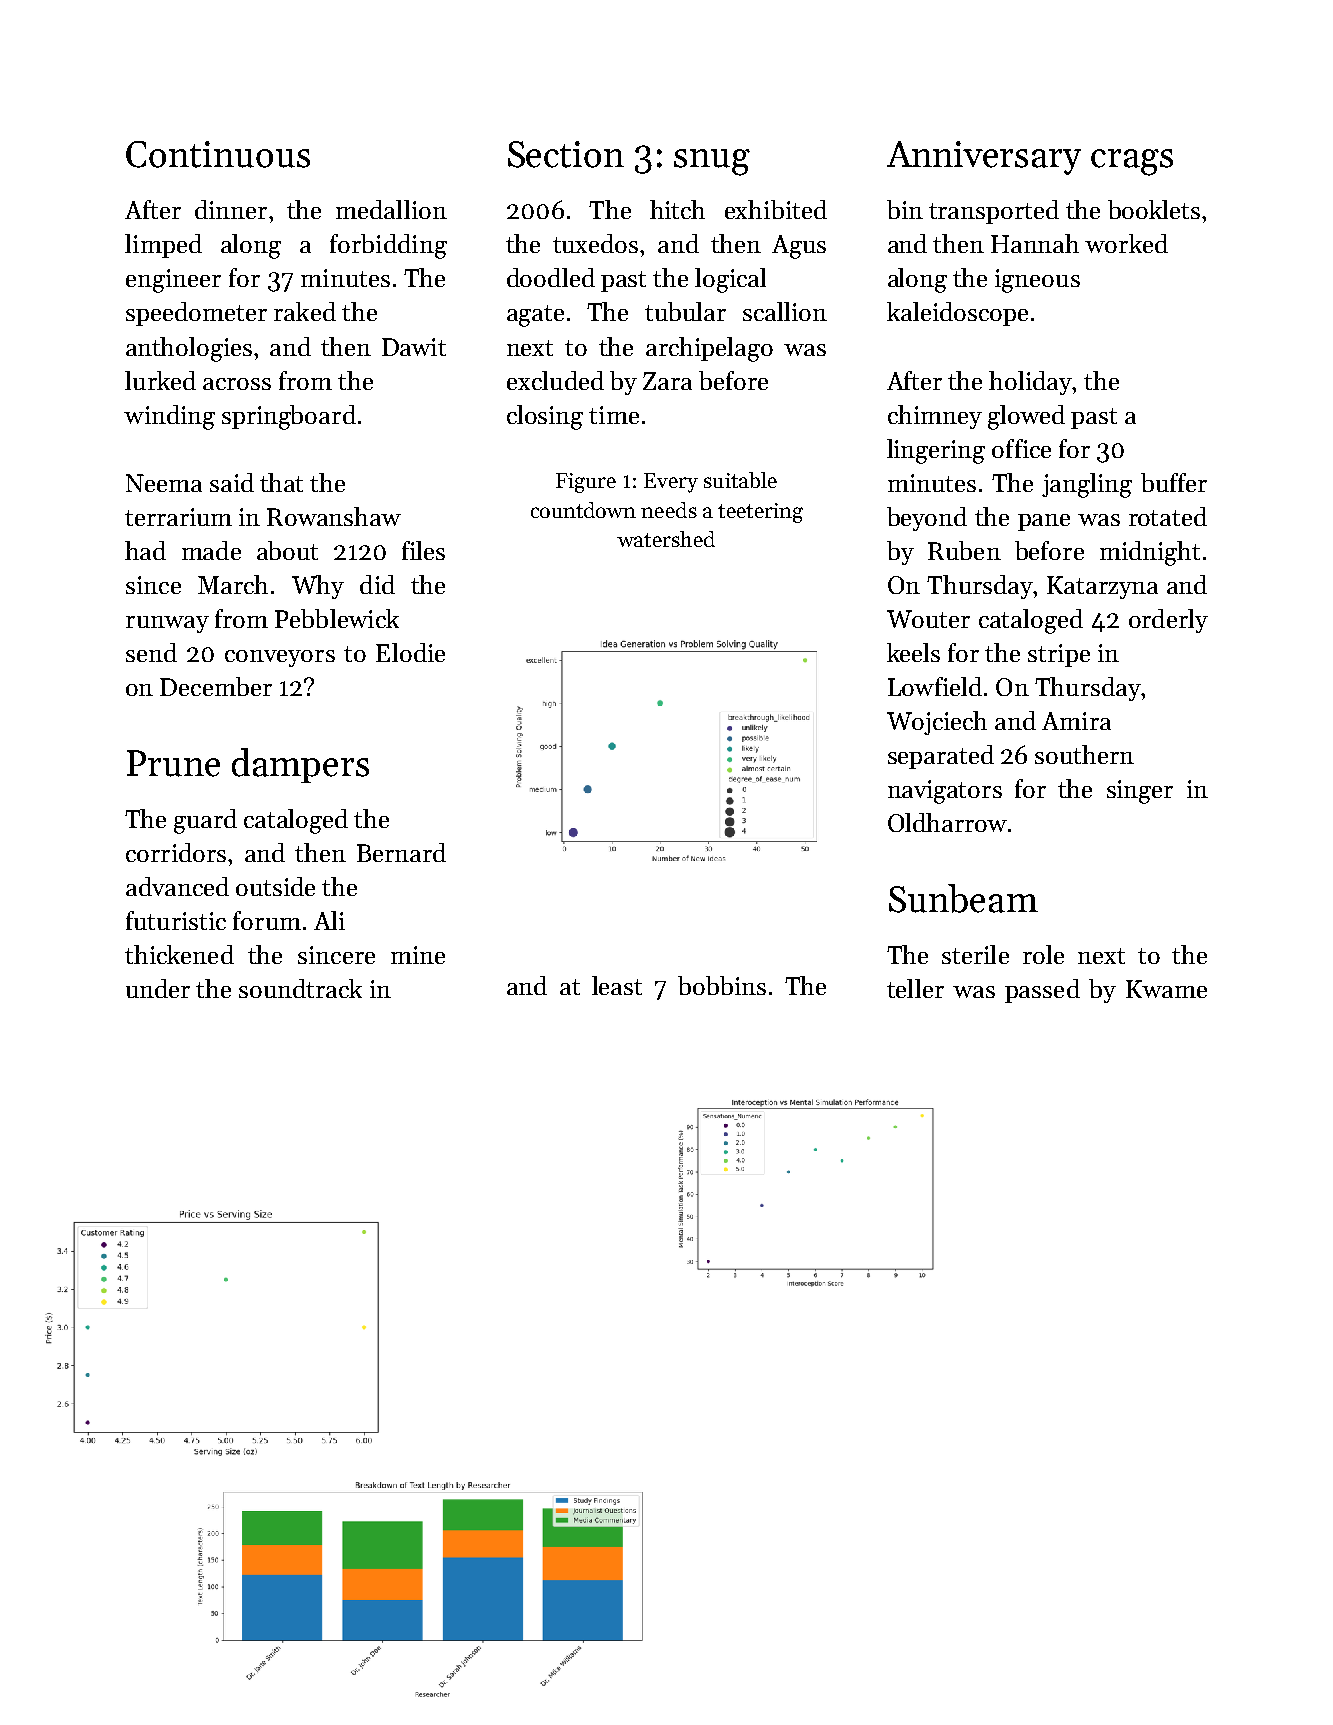  I want to click on rotated, so click(1168, 516).
